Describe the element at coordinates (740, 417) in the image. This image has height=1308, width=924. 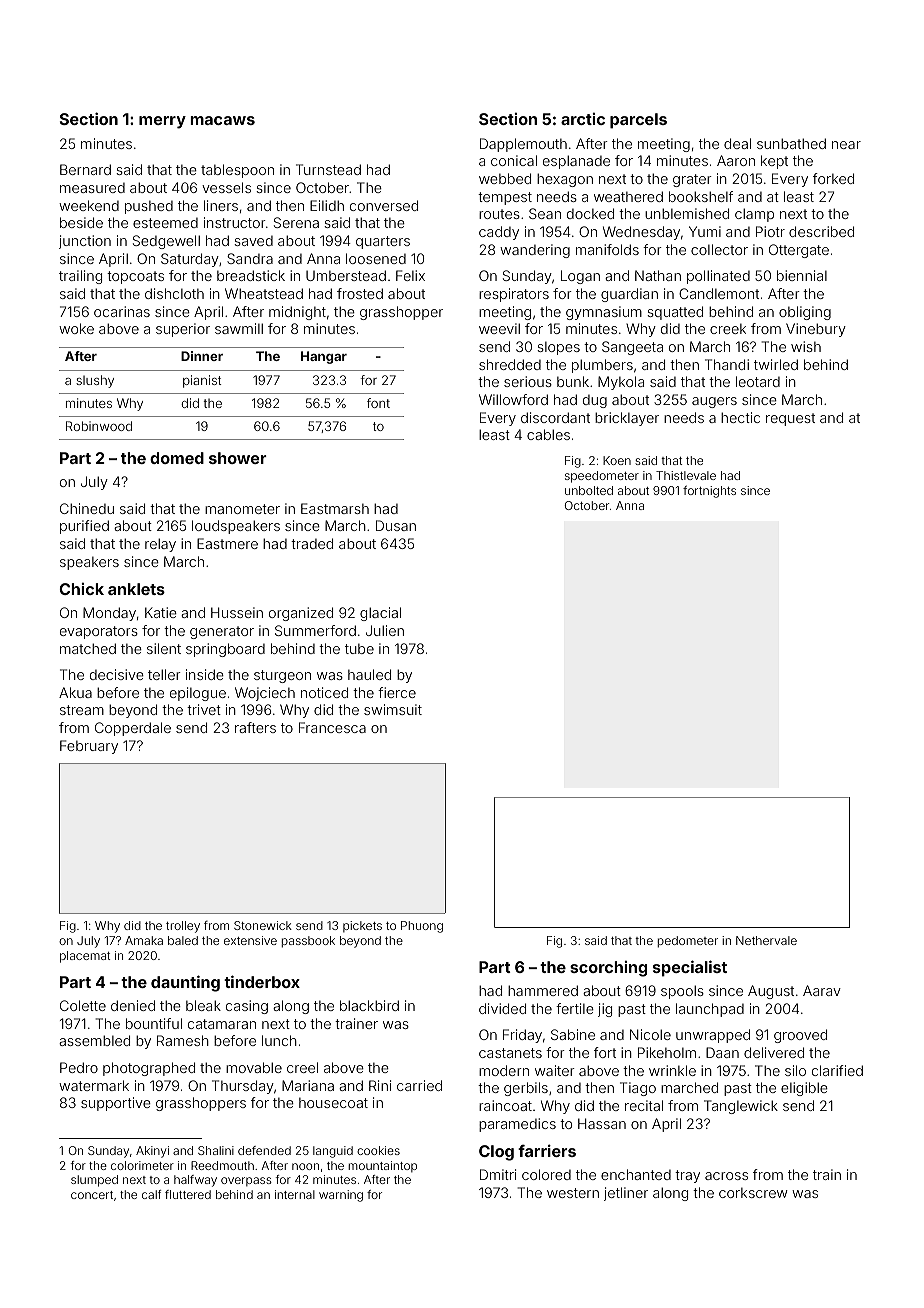
I see `hectic` at that location.
